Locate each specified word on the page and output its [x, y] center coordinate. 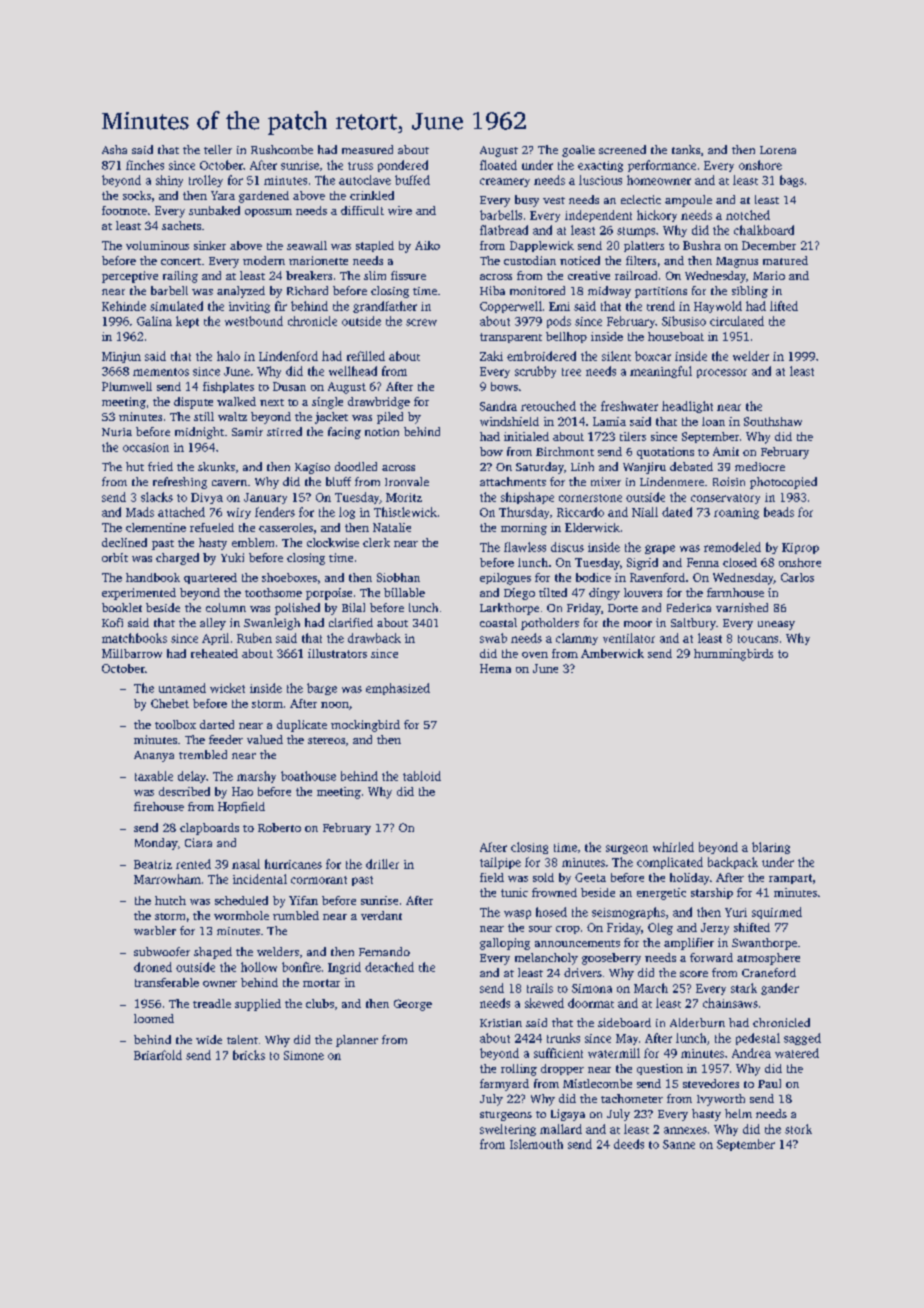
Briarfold [158, 1055]
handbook [153, 577]
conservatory [725, 499]
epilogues [505, 579]
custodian [530, 260]
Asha [114, 149]
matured [785, 260]
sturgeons [506, 1116]
